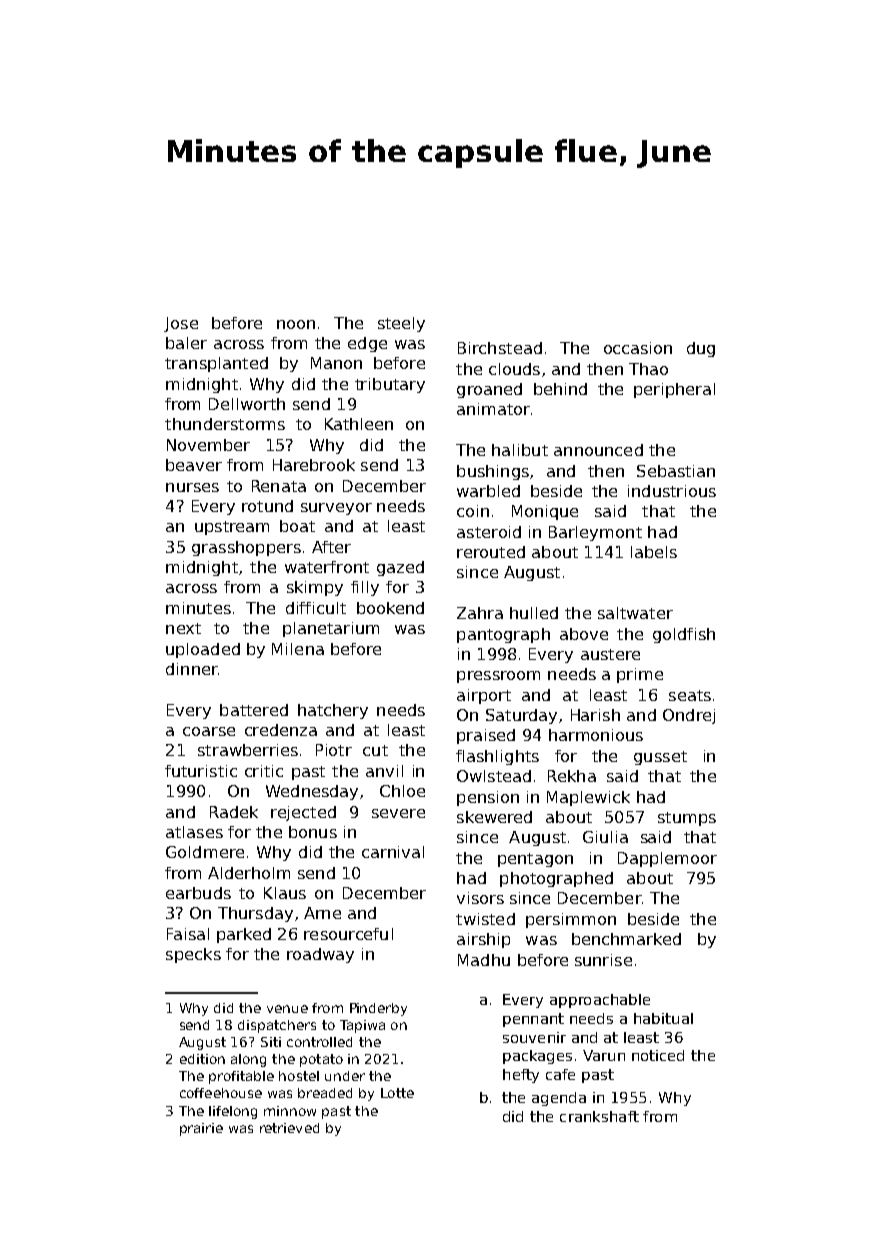 The width and height of the screenshot is (882, 1252). I want to click on Harish, so click(595, 715).
